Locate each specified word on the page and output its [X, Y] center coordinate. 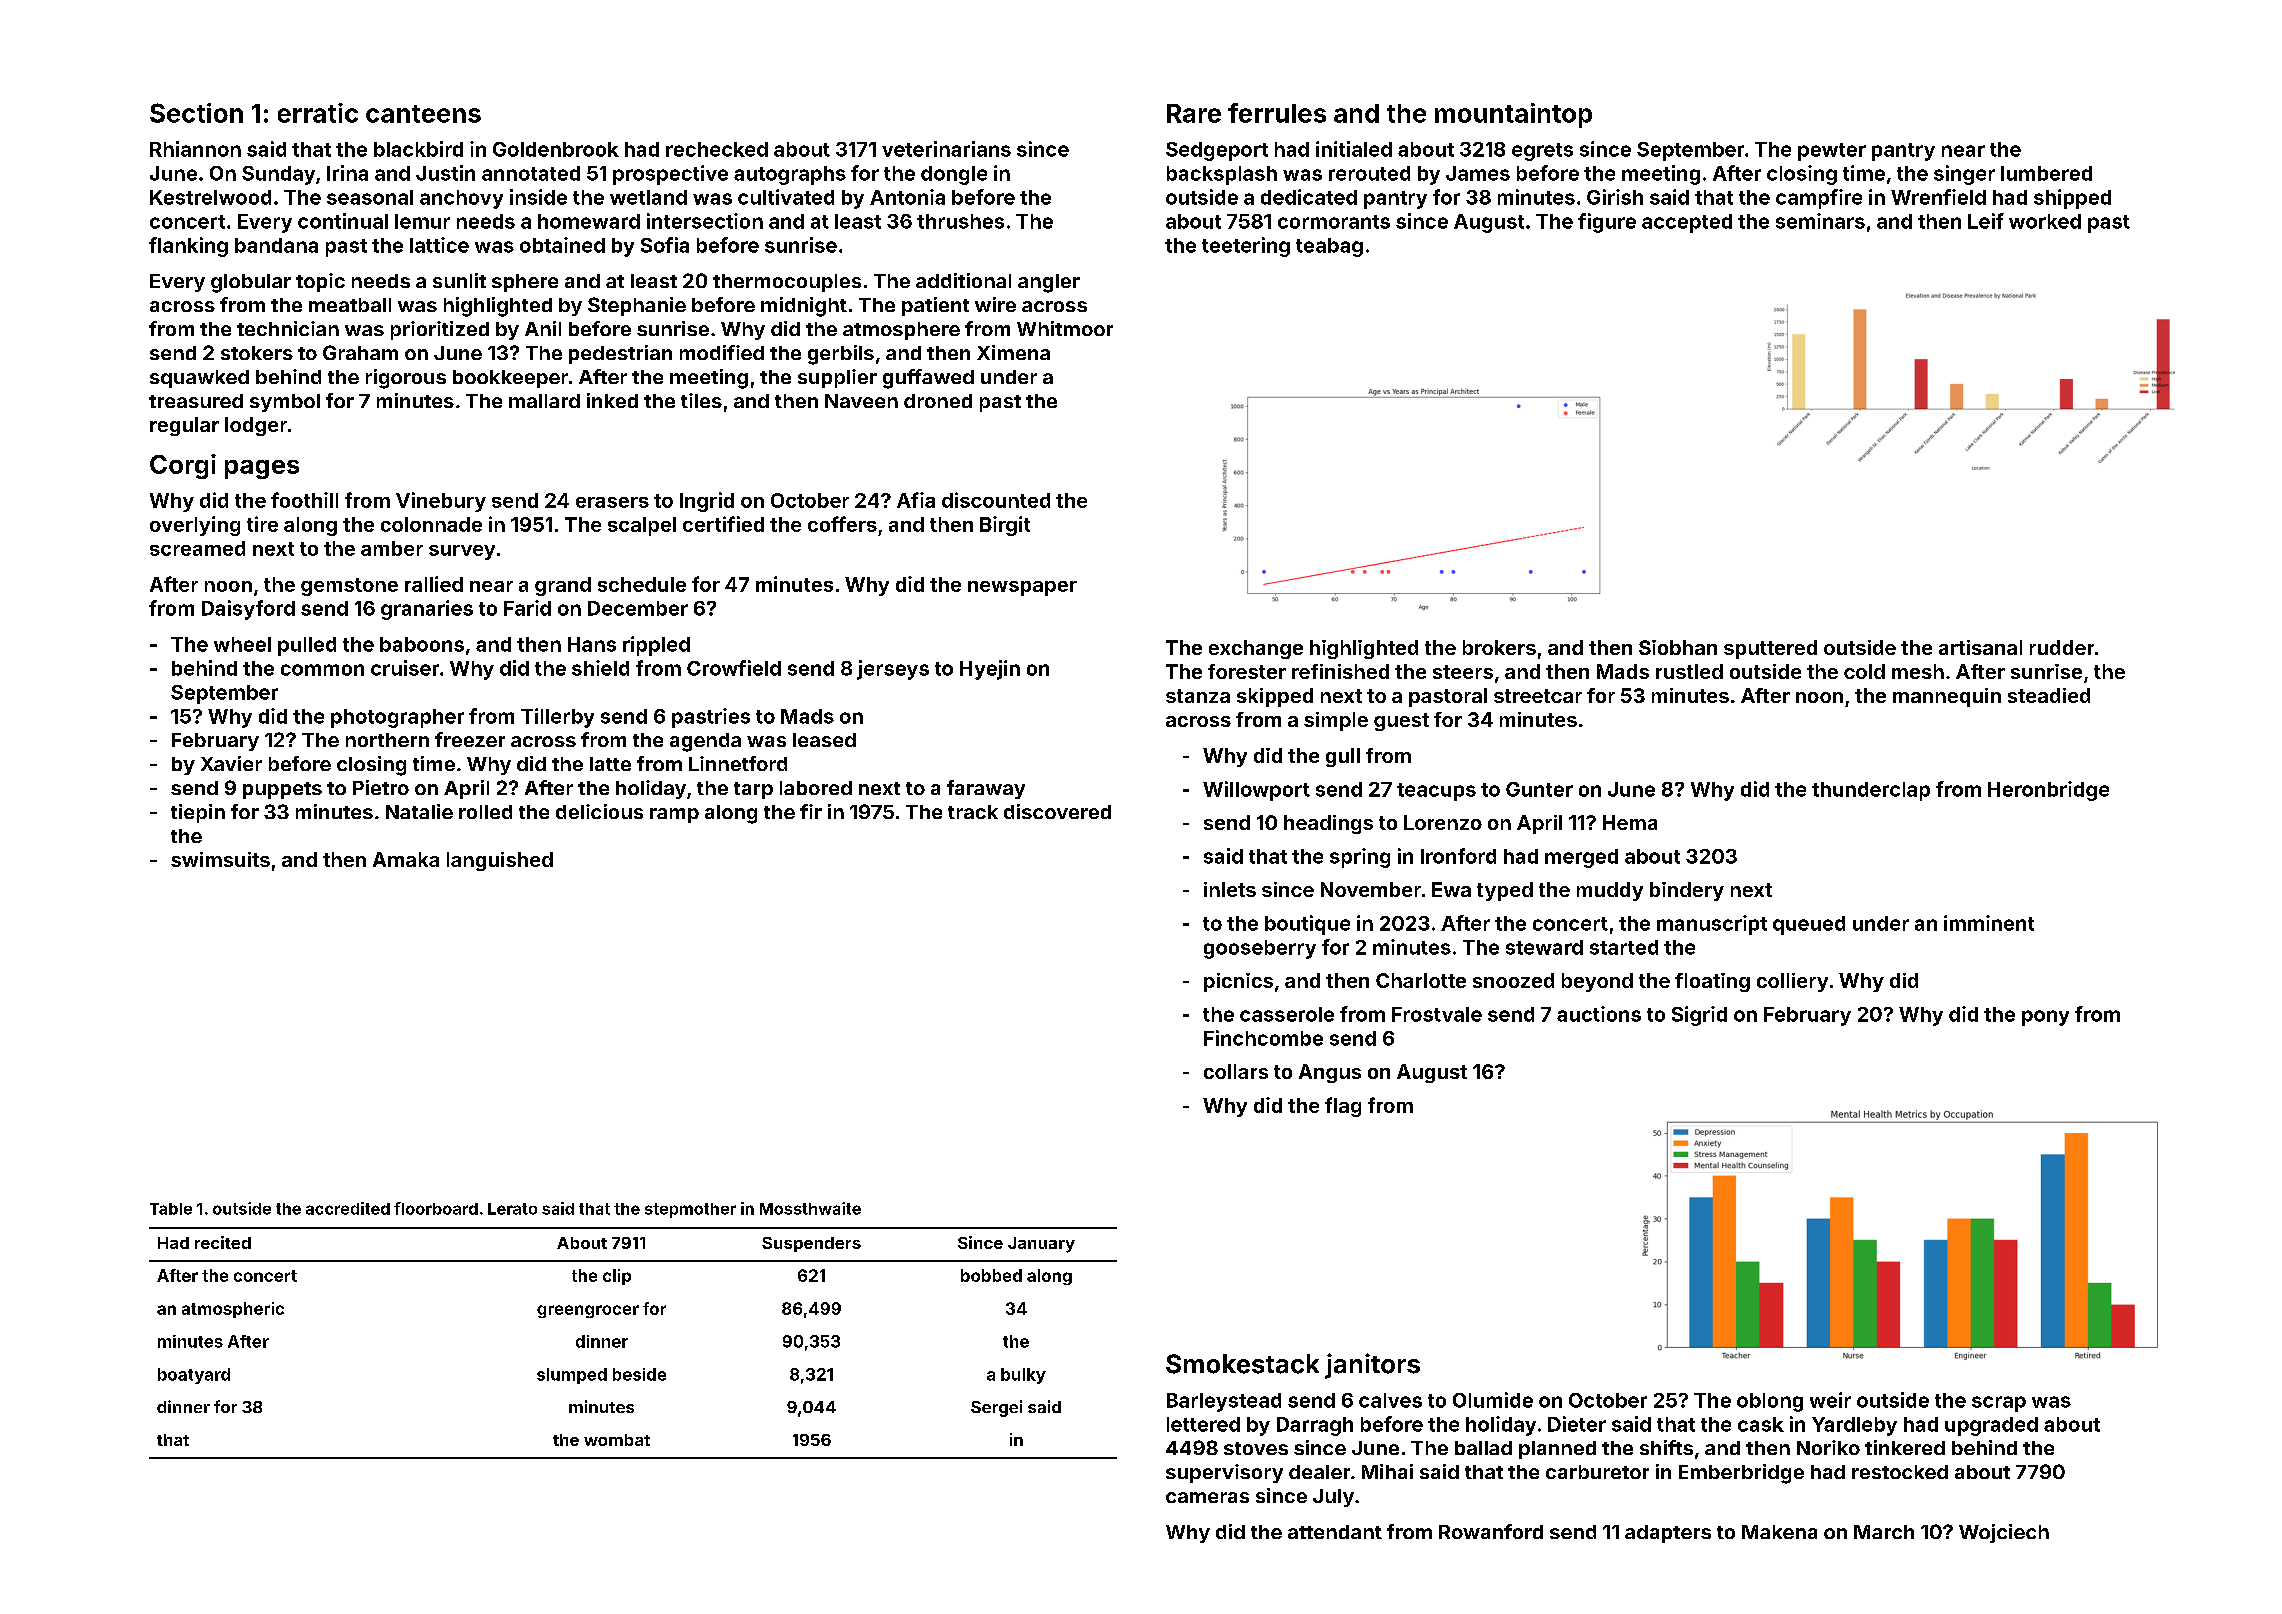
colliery [1792, 982]
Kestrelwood [210, 197]
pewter [1832, 152]
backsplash [1222, 175]
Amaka [406, 859]
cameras [1207, 1497]
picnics [1238, 982]
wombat [617, 1440]
